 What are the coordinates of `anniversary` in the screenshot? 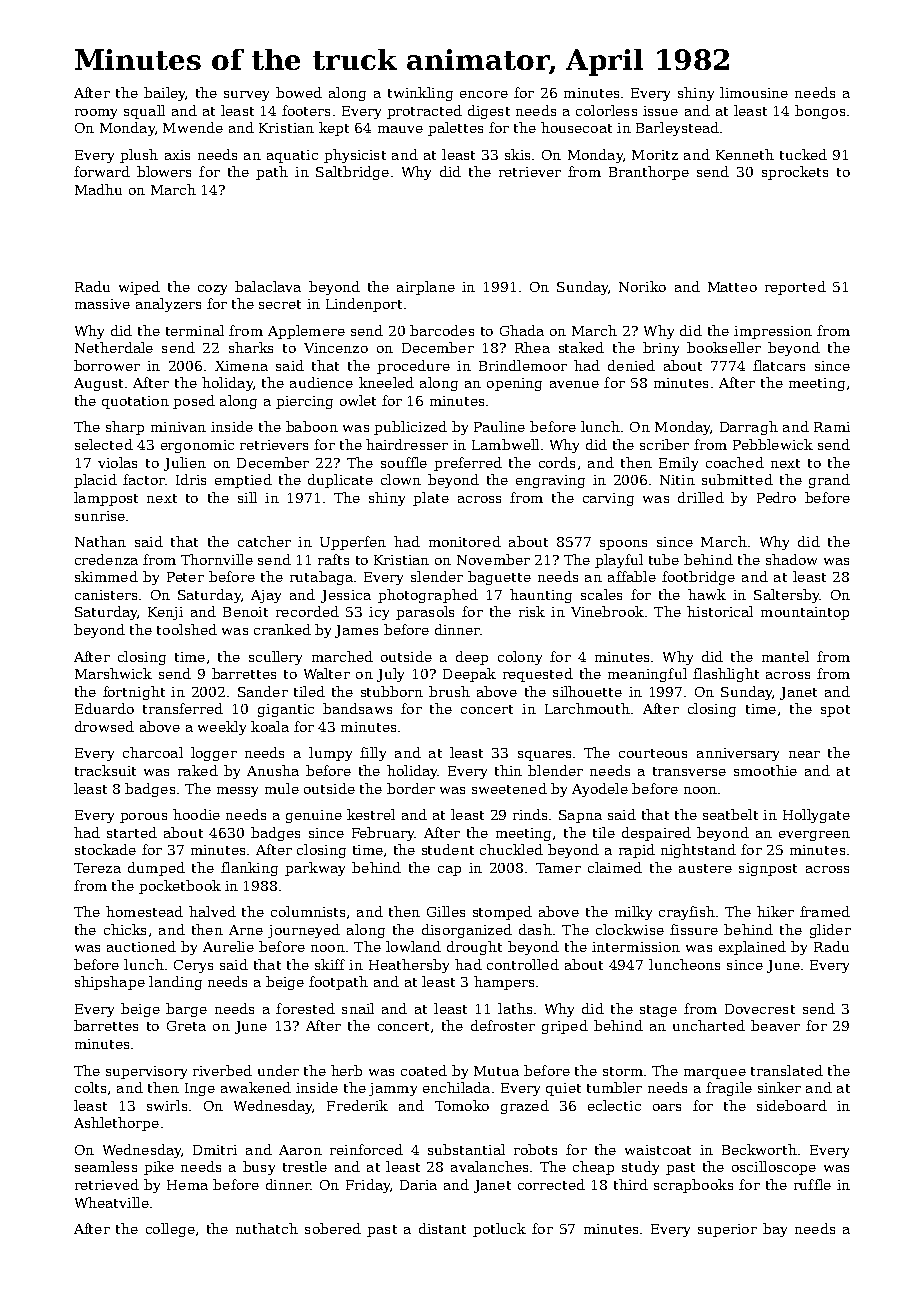 It's located at (738, 754).
